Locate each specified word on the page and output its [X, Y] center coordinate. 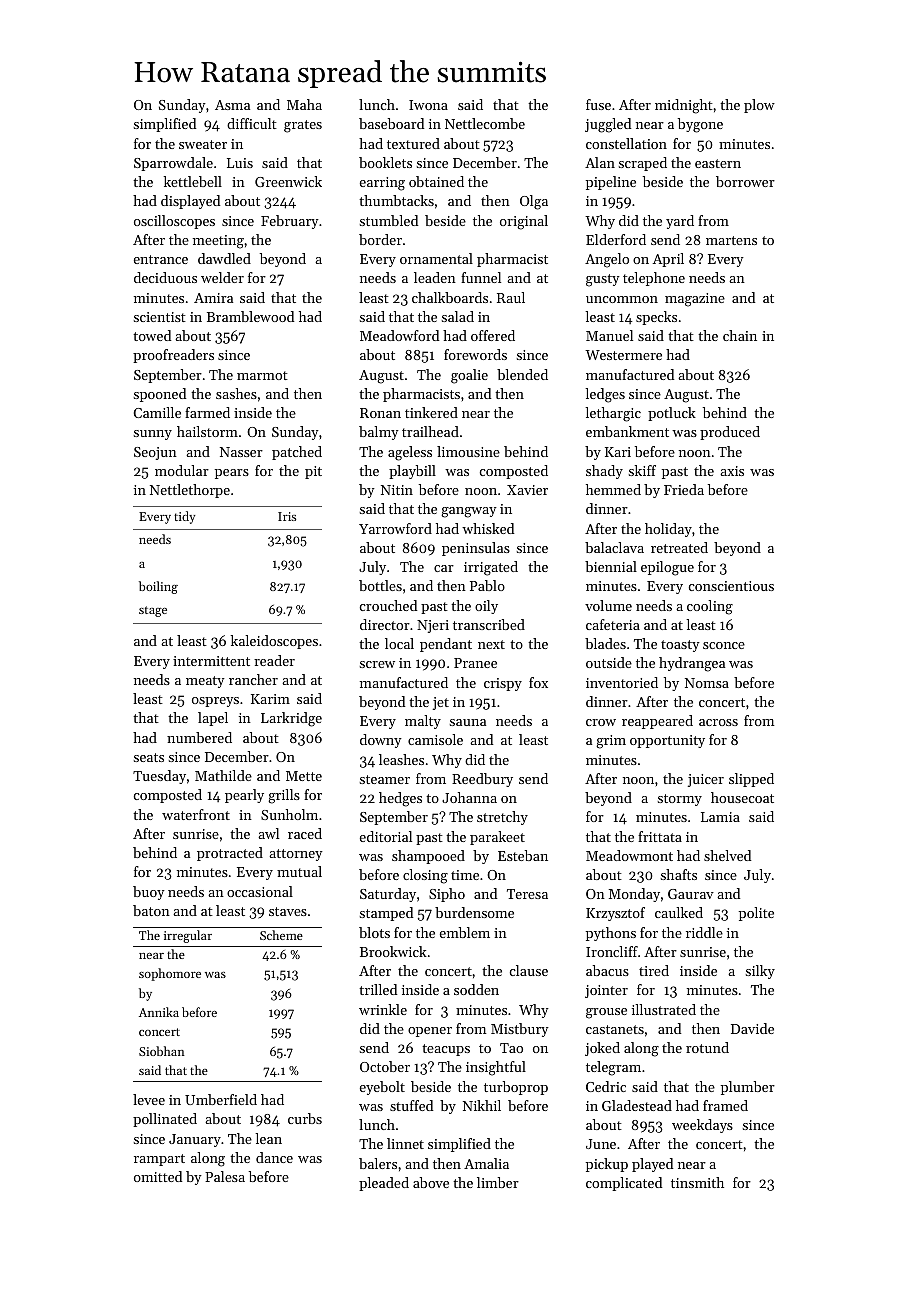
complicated [624, 1184]
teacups [446, 1050]
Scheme [281, 935]
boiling [158, 587]
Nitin [397, 490]
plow [759, 106]
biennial [611, 566]
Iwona [428, 105]
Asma [232, 105]
